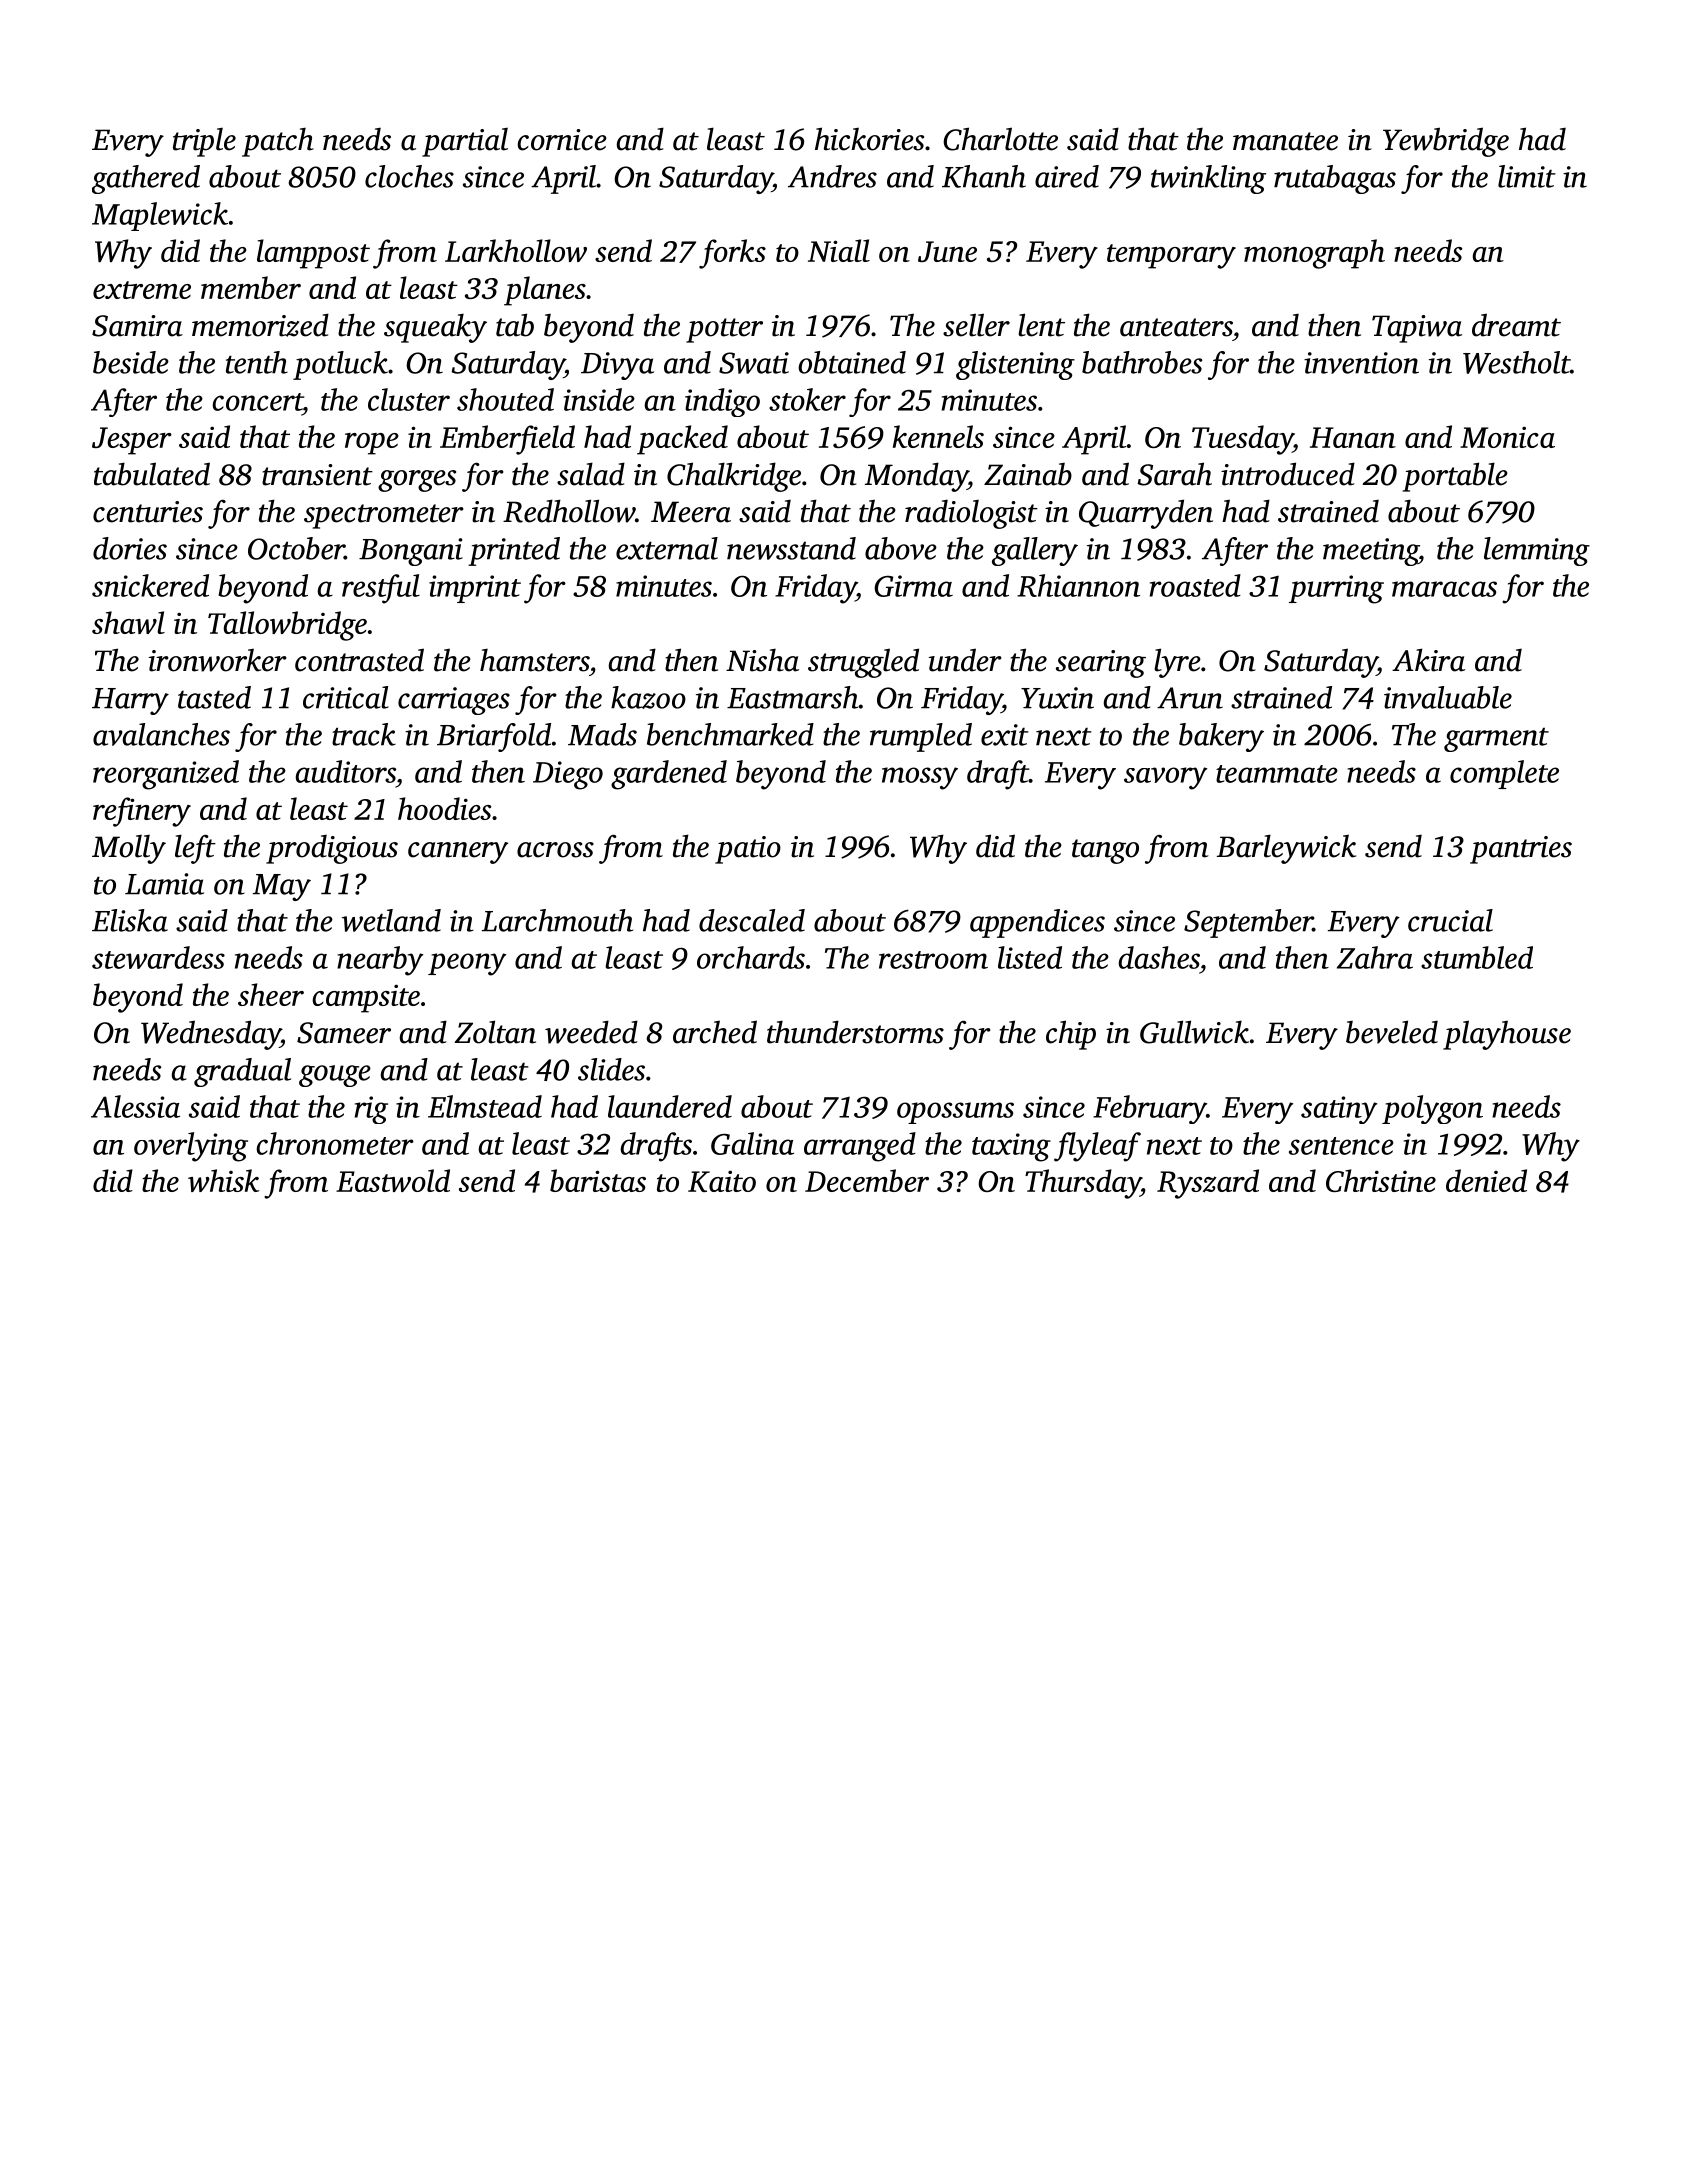 Image resolution: width=1683 pixels, height=2178 pixels. Describe the element at coordinates (142, 812) in the image. I see `refinery` at that location.
